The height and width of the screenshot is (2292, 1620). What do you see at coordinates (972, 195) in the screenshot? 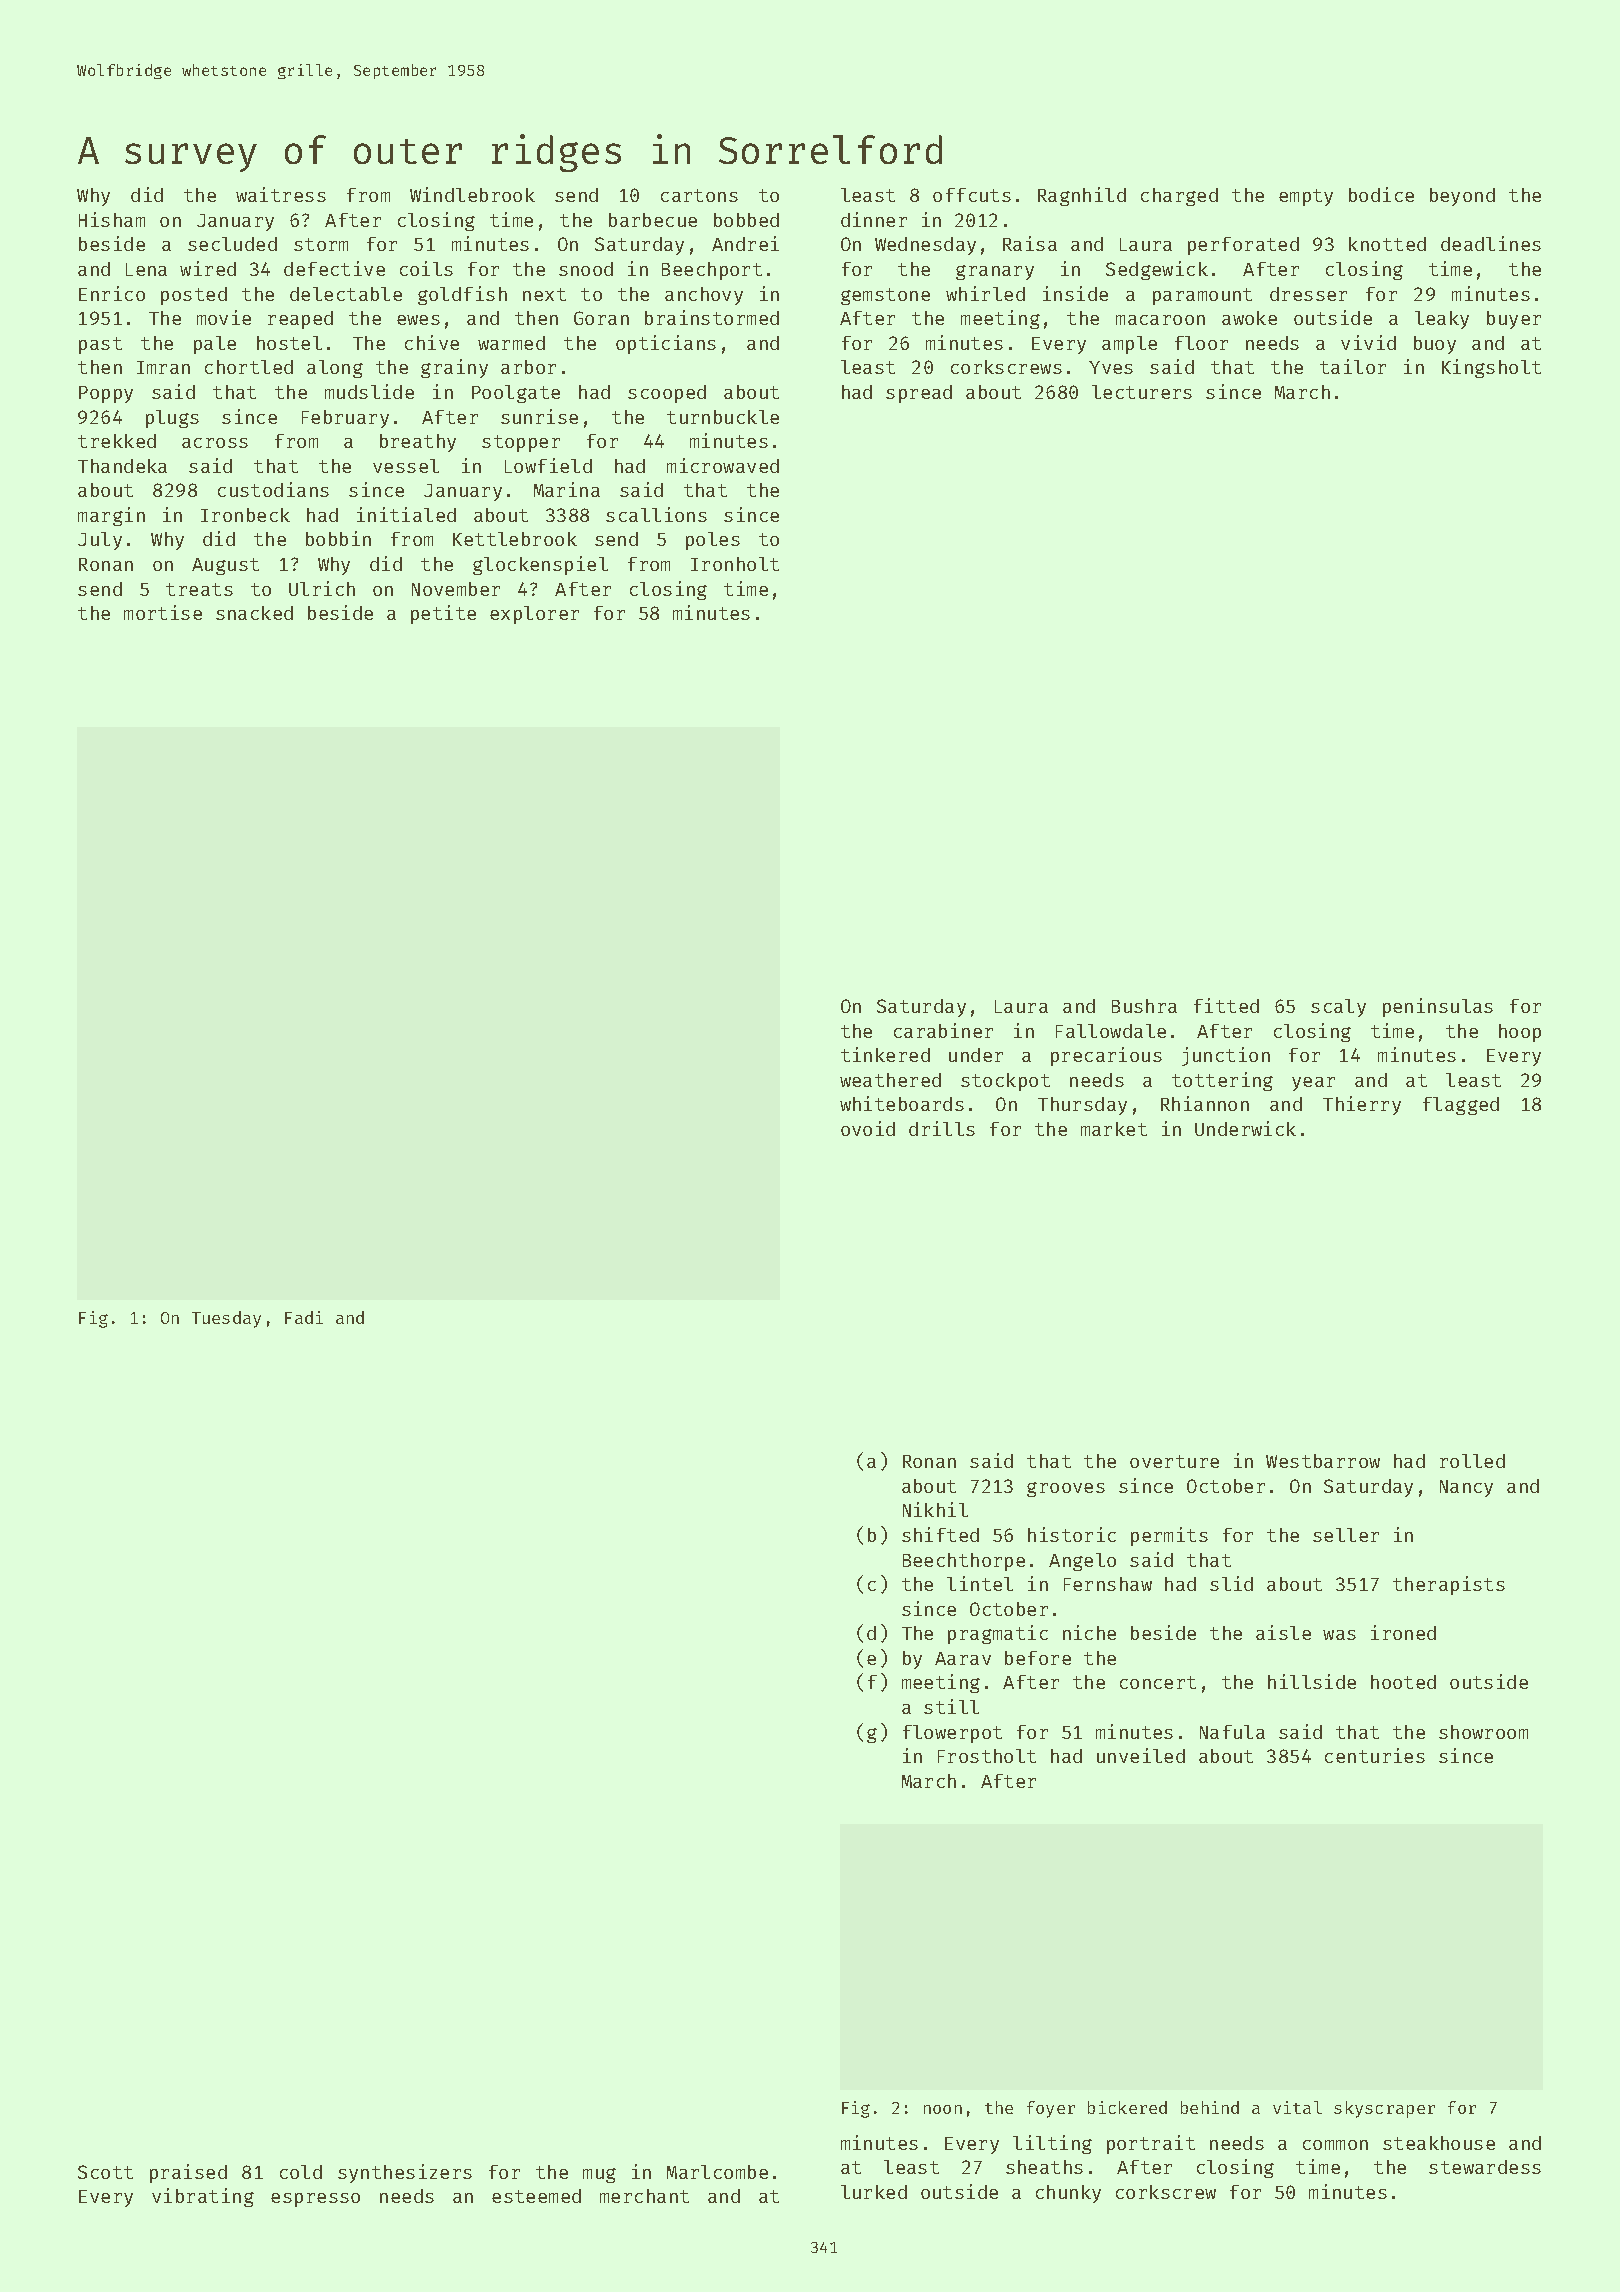
I see `offcuts` at bounding box center [972, 195].
